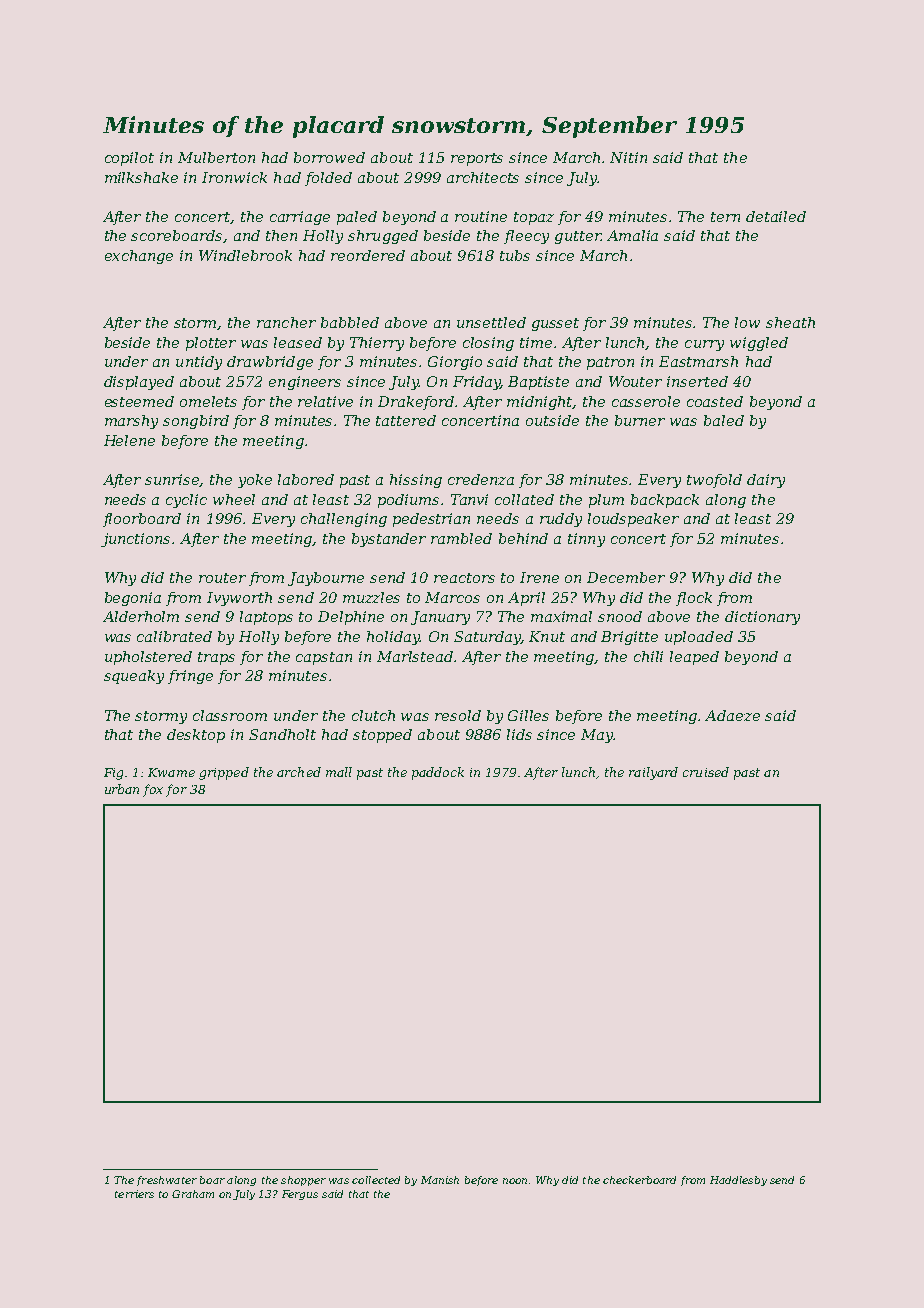 Image resolution: width=924 pixels, height=1308 pixels. Describe the element at coordinates (134, 1194) in the document. I see `terriers` at that location.
